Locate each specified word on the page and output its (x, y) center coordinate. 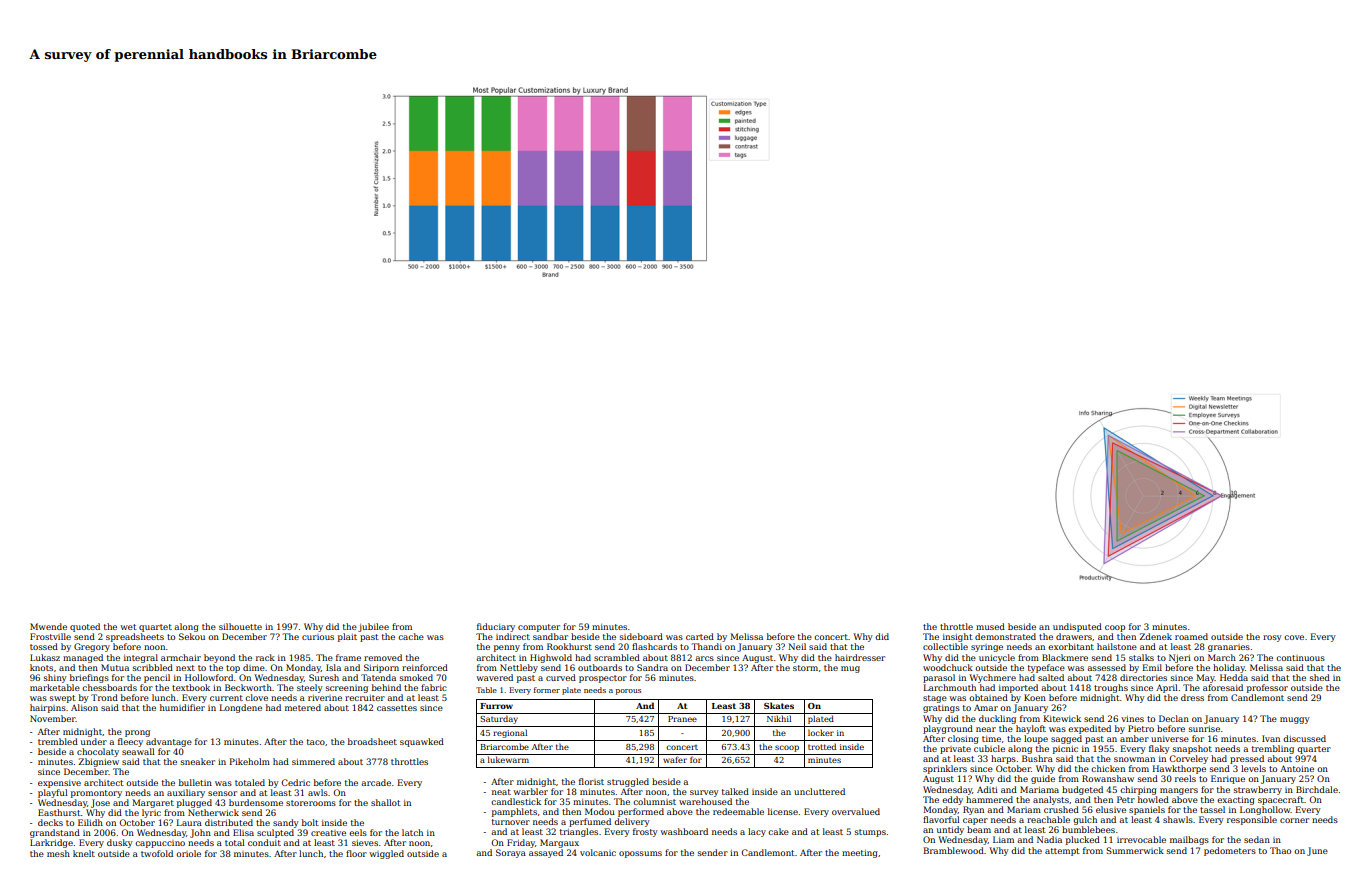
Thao (1280, 850)
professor (1267, 688)
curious (318, 637)
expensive (59, 784)
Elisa (243, 832)
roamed (1191, 636)
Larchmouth (949, 687)
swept (63, 699)
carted (700, 636)
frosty (645, 832)
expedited (1089, 729)
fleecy (130, 742)
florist (591, 781)
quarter (1314, 750)
